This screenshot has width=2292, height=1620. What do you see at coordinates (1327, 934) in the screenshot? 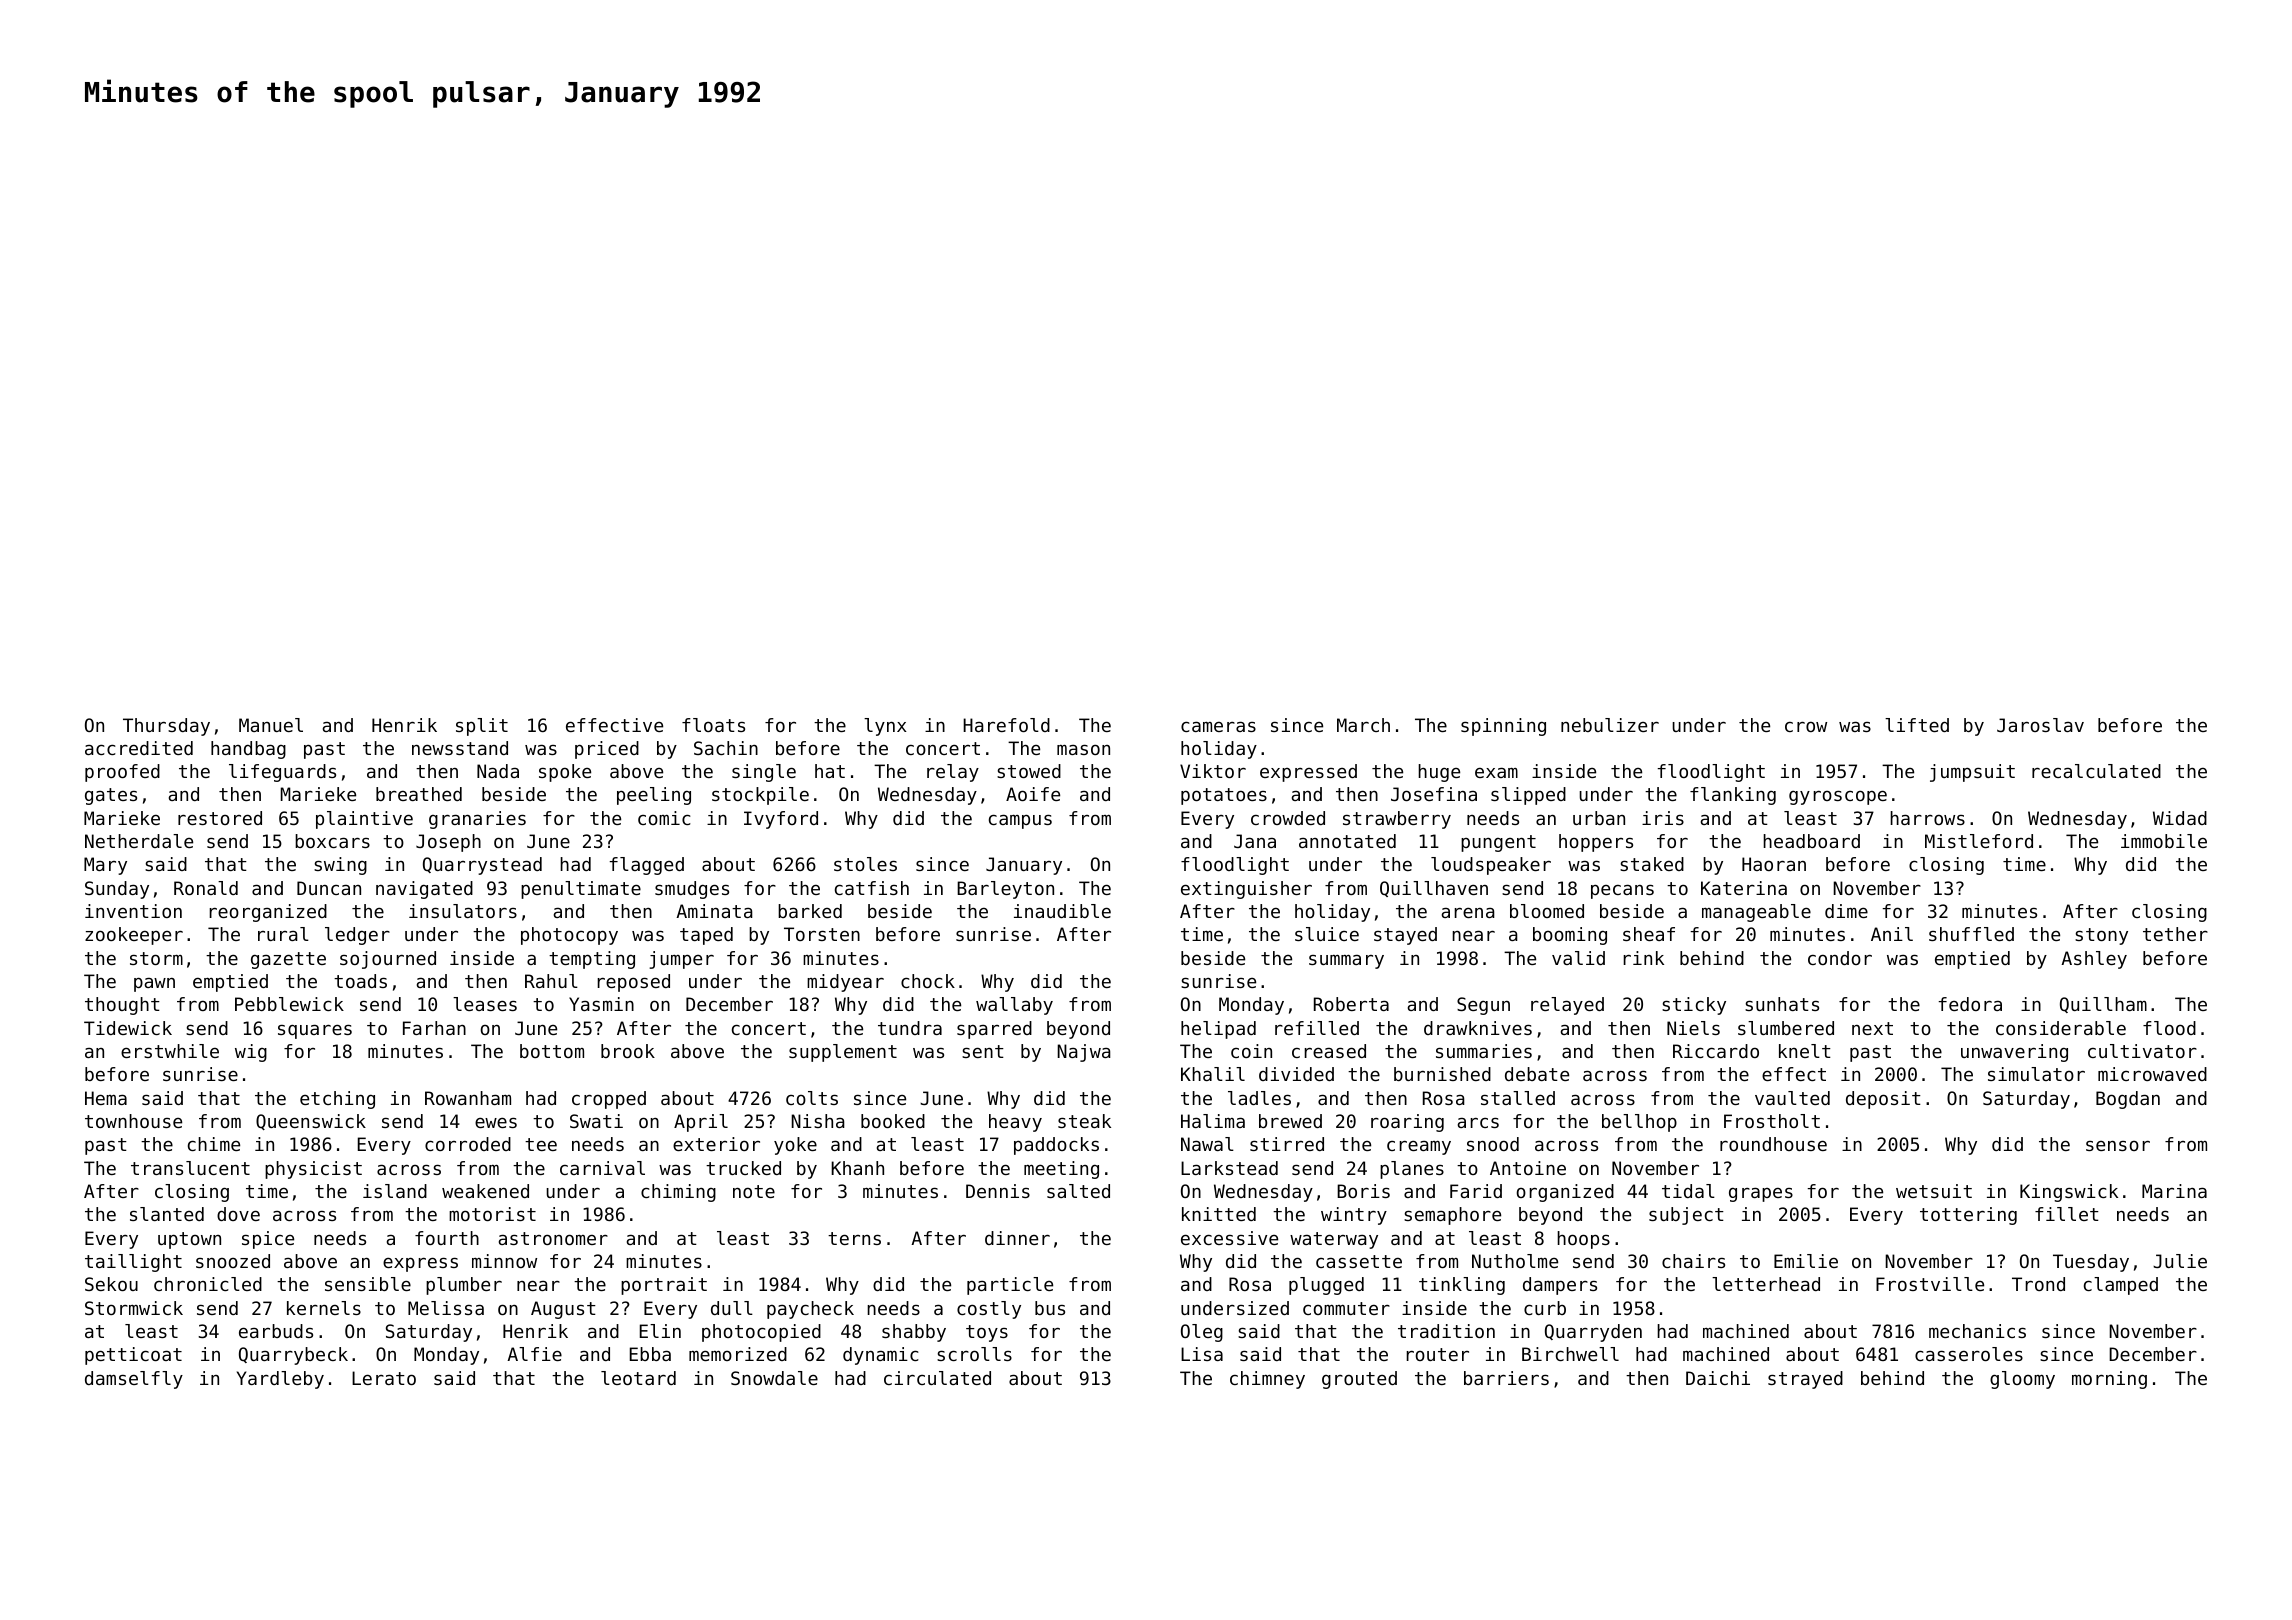
I see `sluice` at bounding box center [1327, 934].
